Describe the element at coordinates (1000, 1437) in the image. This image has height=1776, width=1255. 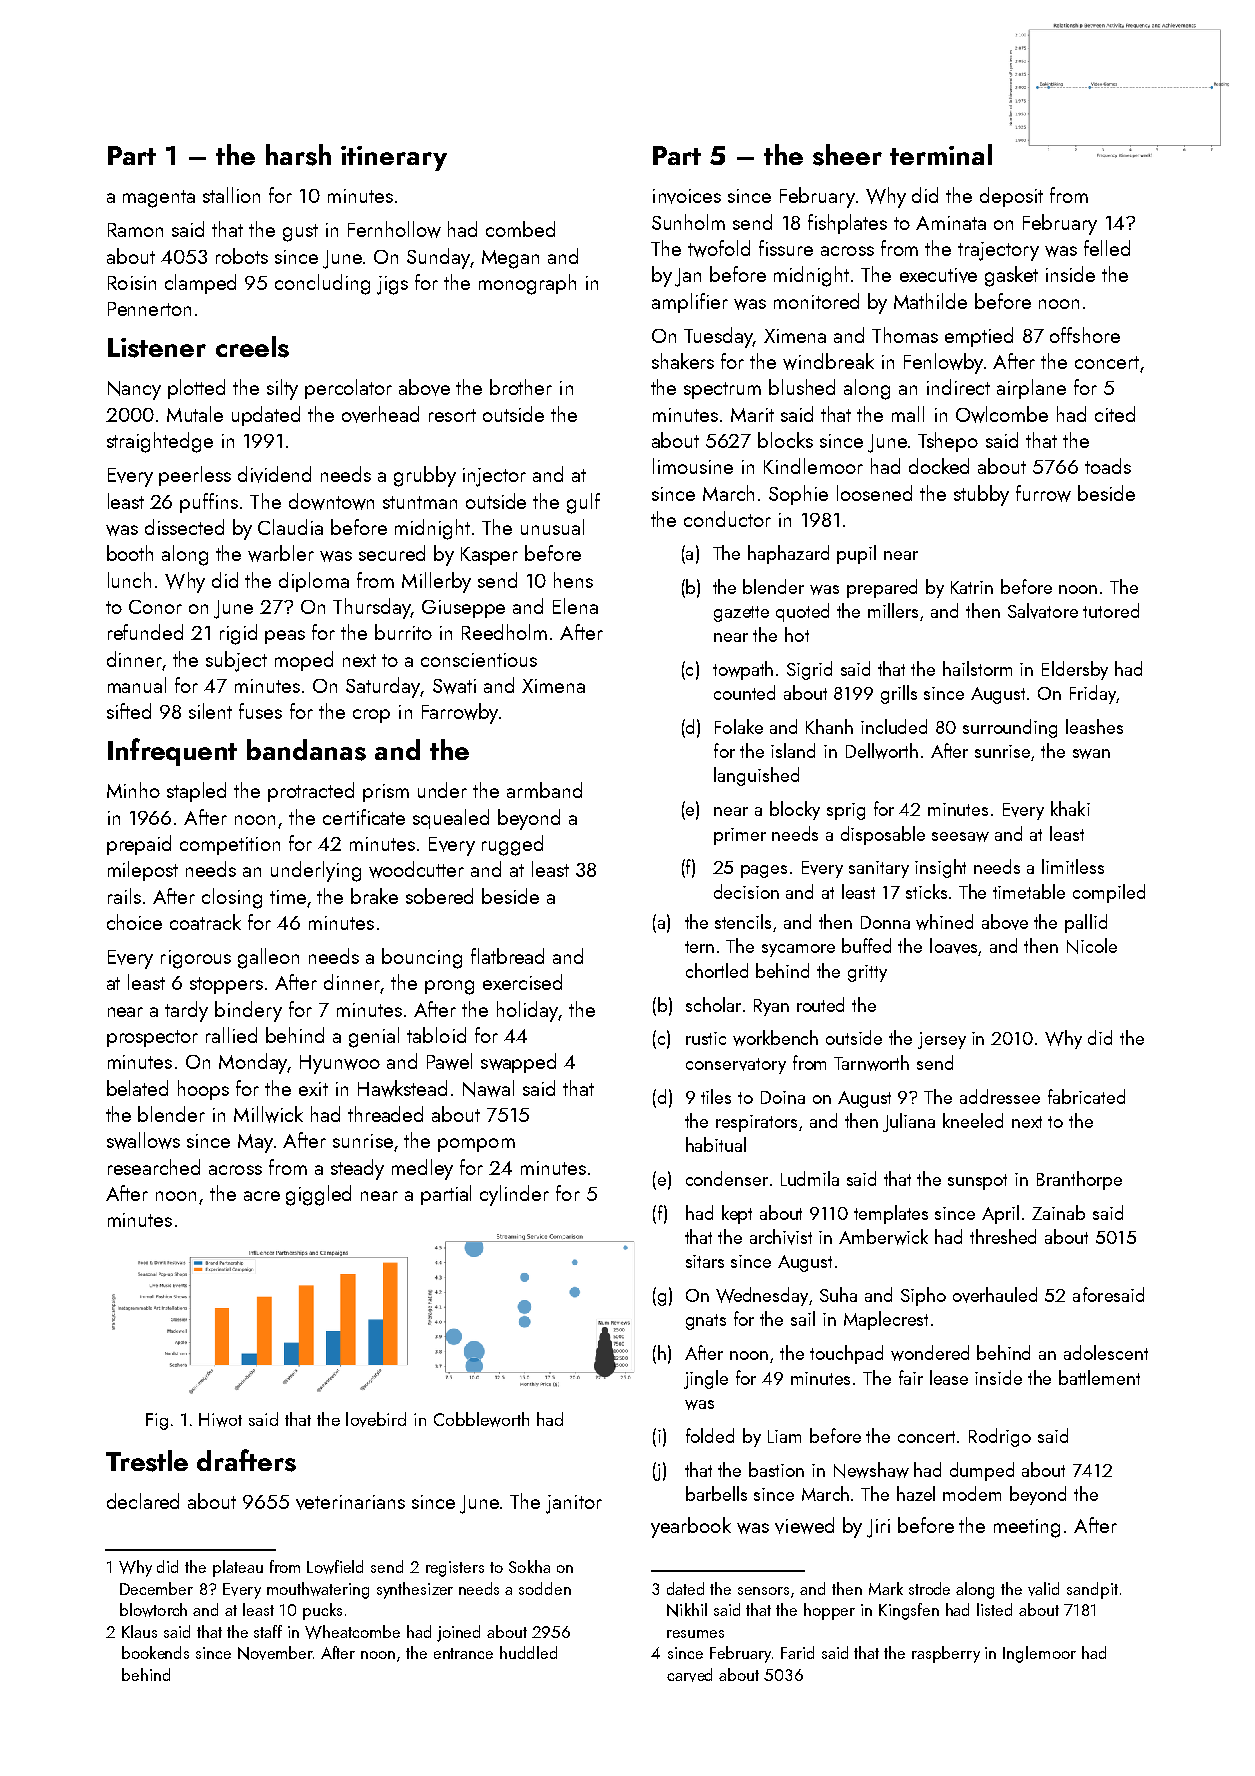
I see `Rodrigo` at that location.
